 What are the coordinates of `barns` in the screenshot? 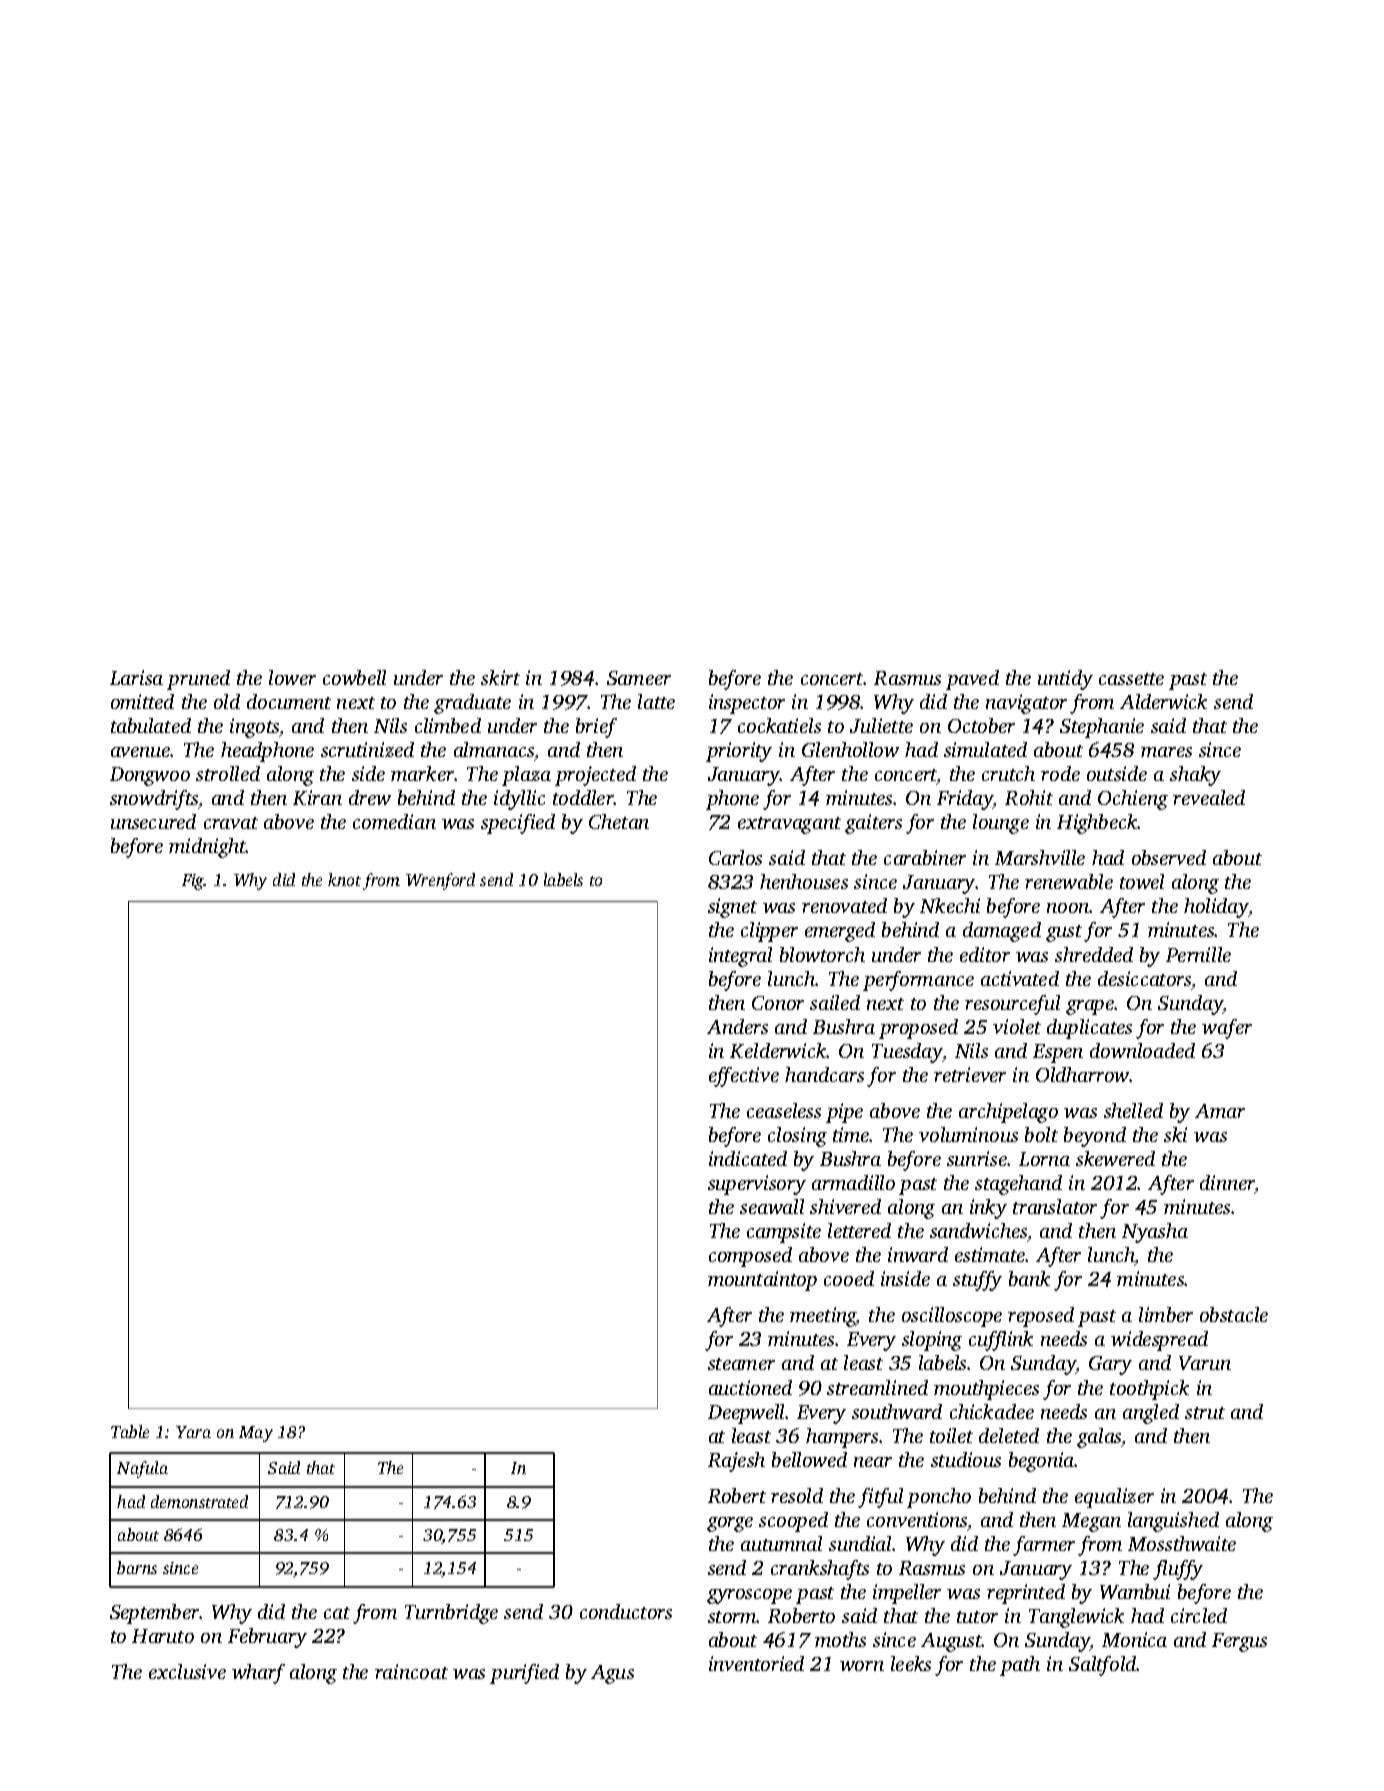 It's located at (137, 1567).
